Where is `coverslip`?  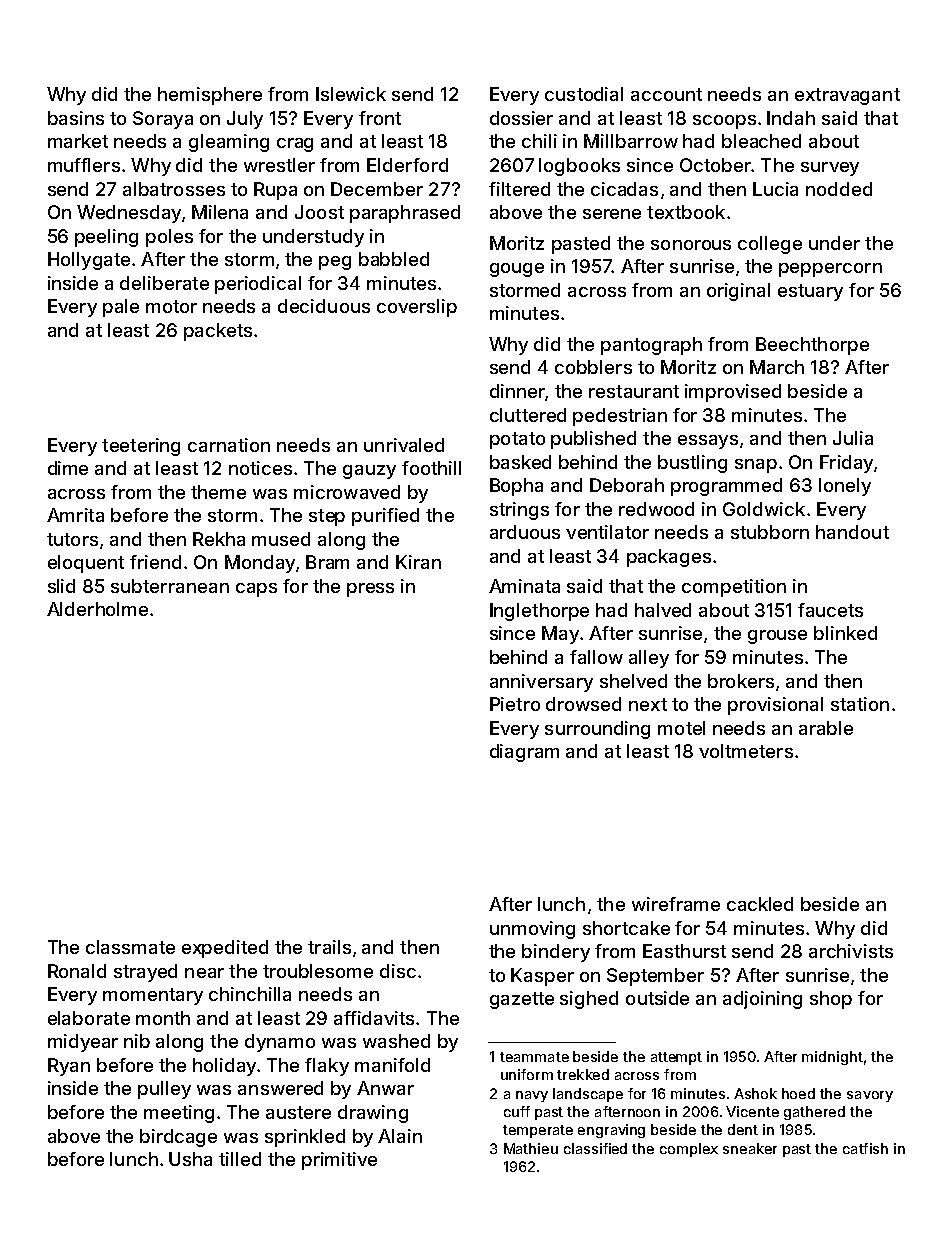
coverslip is located at coordinates (417, 308).
